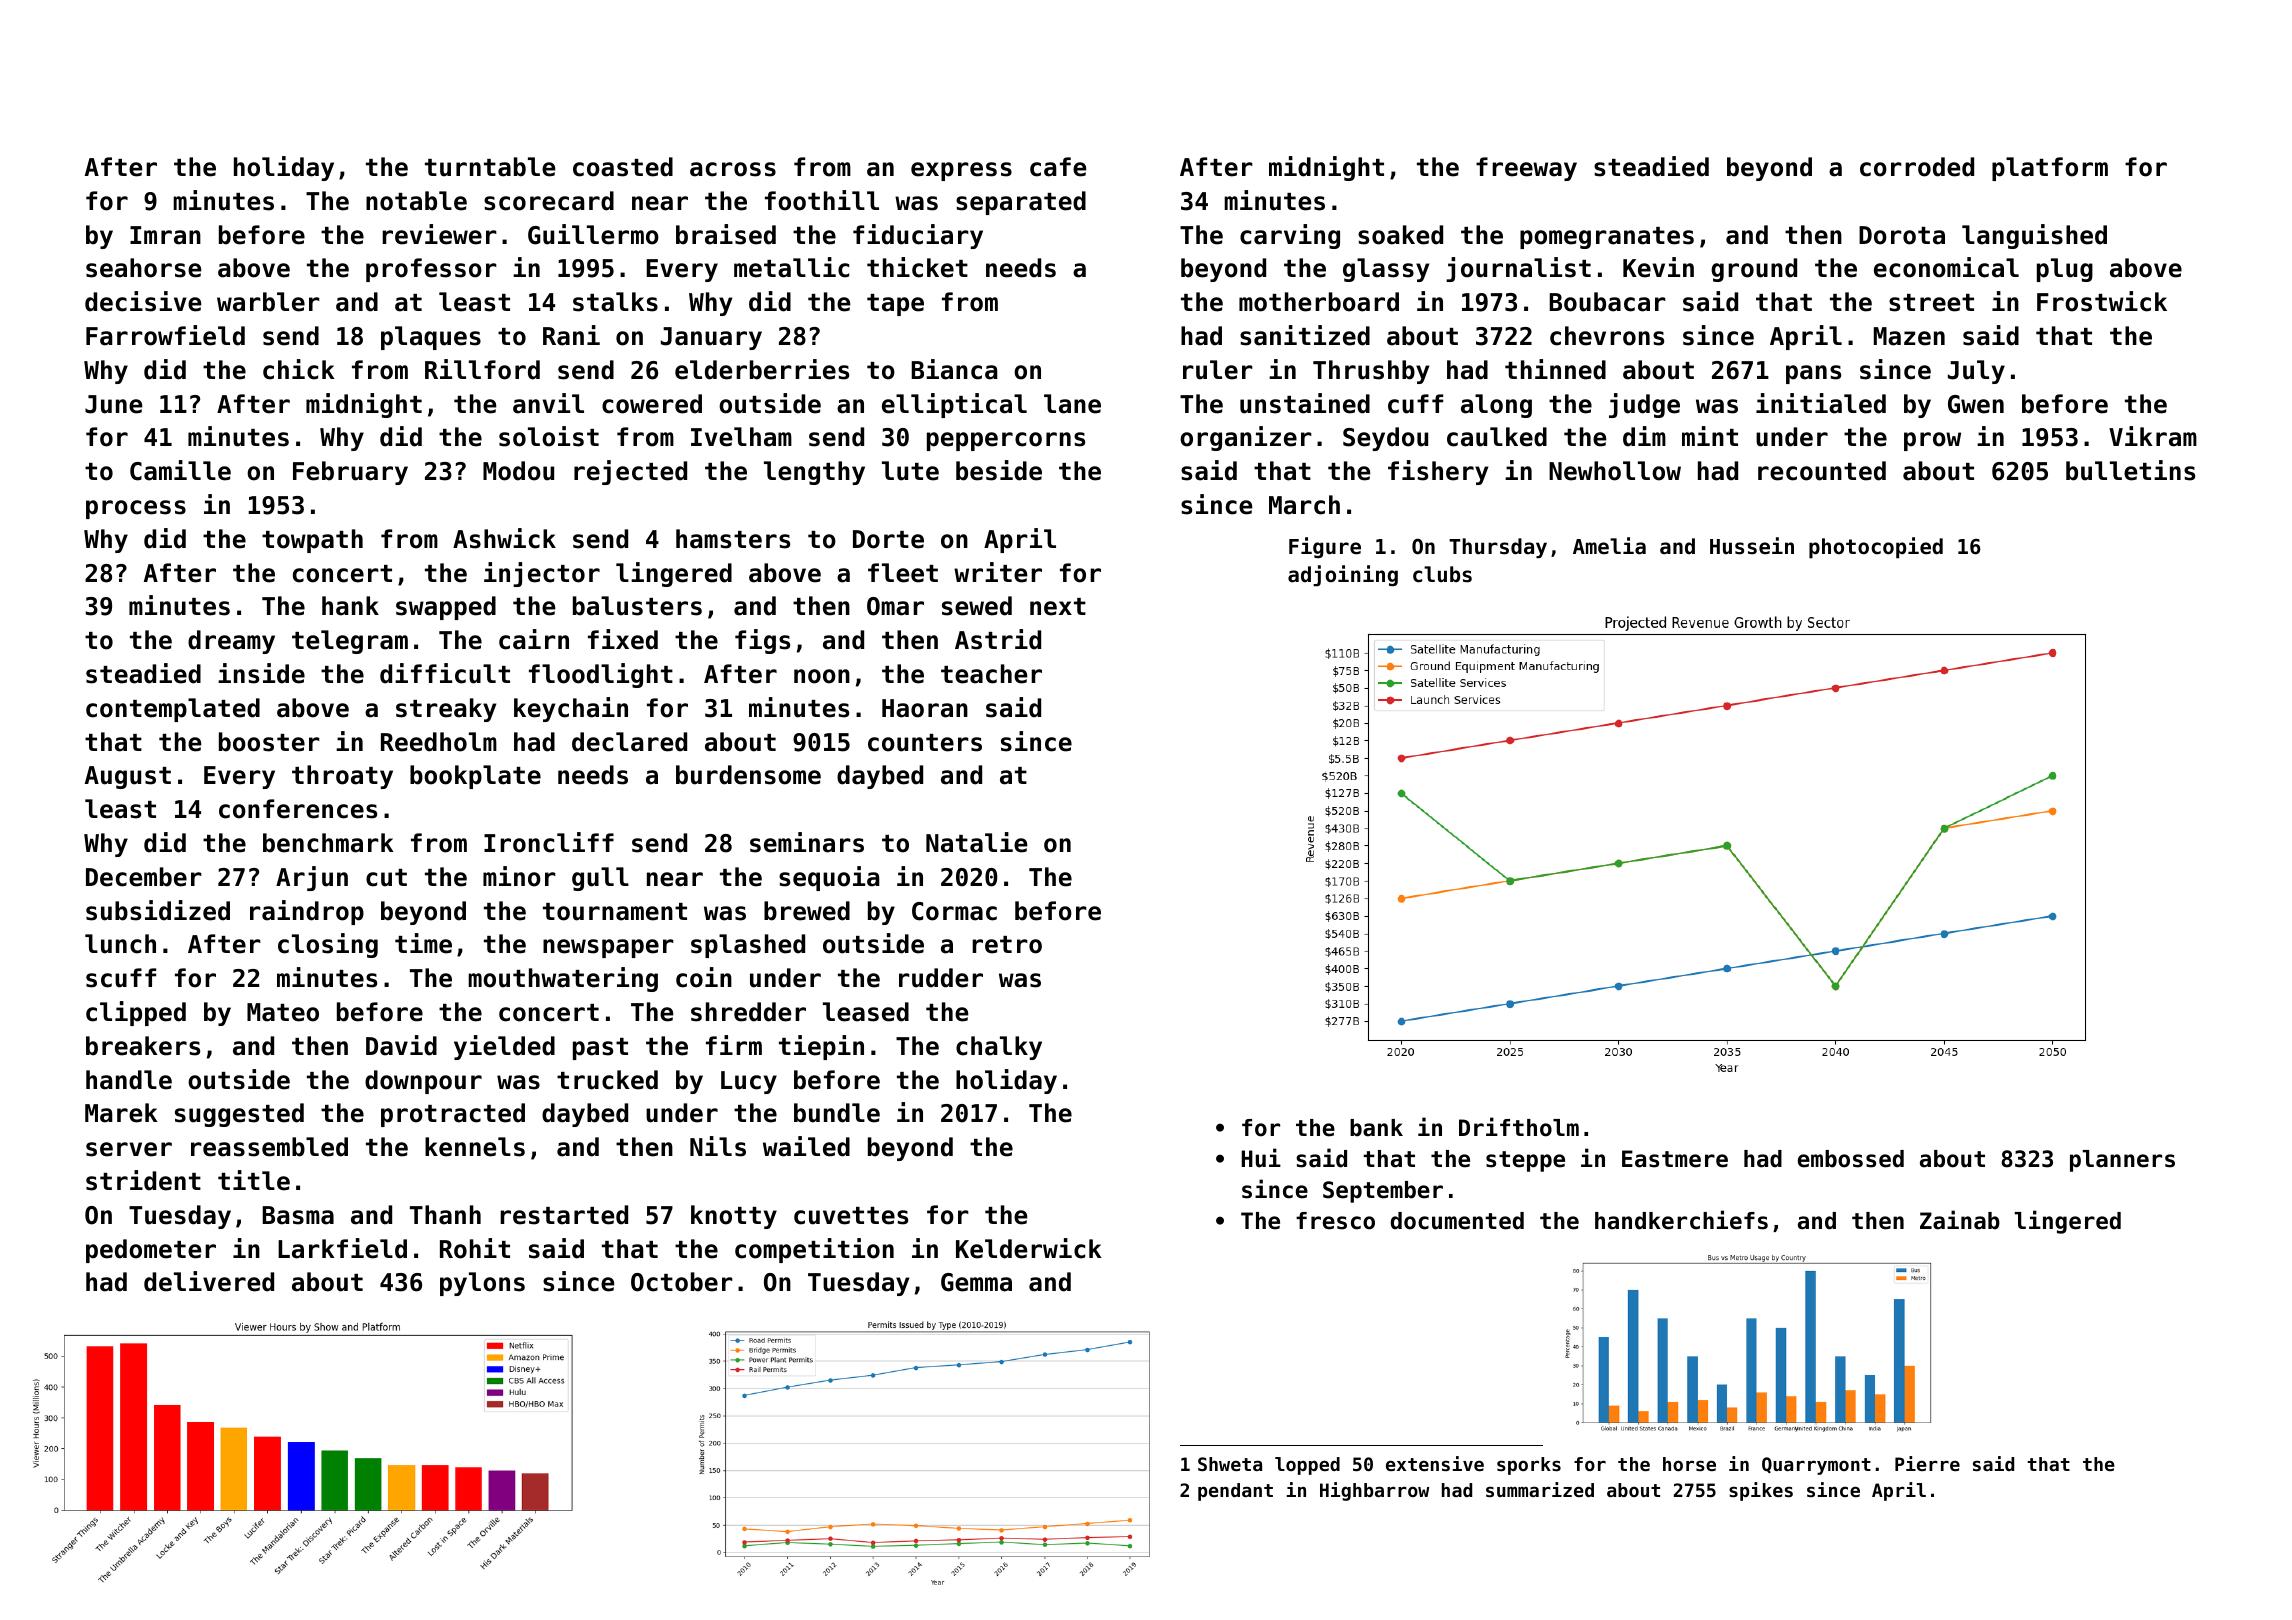  Describe the element at coordinates (976, 842) in the screenshot. I see `Natalie` at that location.
